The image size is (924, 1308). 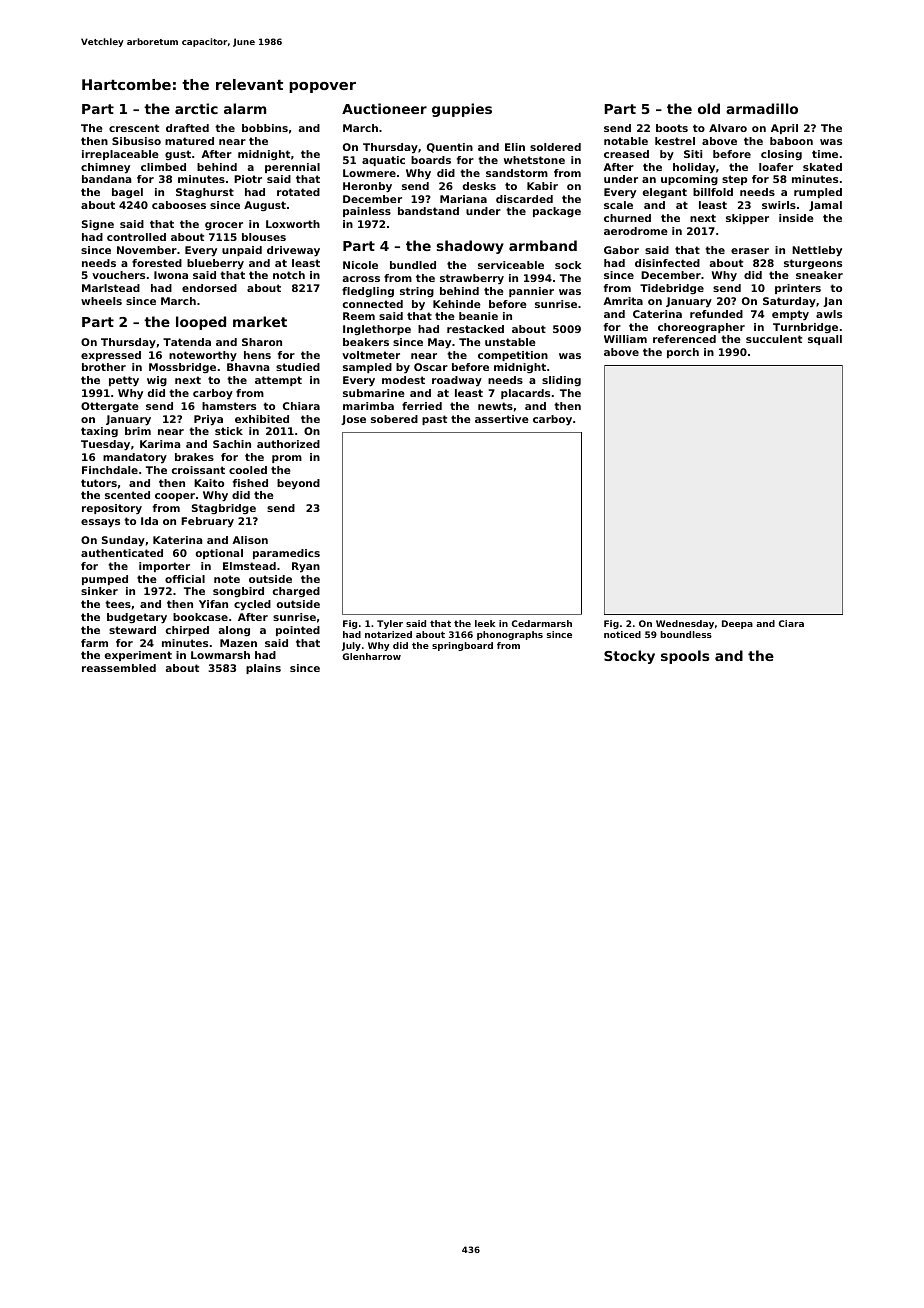 What do you see at coordinates (384, 108) in the document?
I see `Auctioneer` at bounding box center [384, 108].
